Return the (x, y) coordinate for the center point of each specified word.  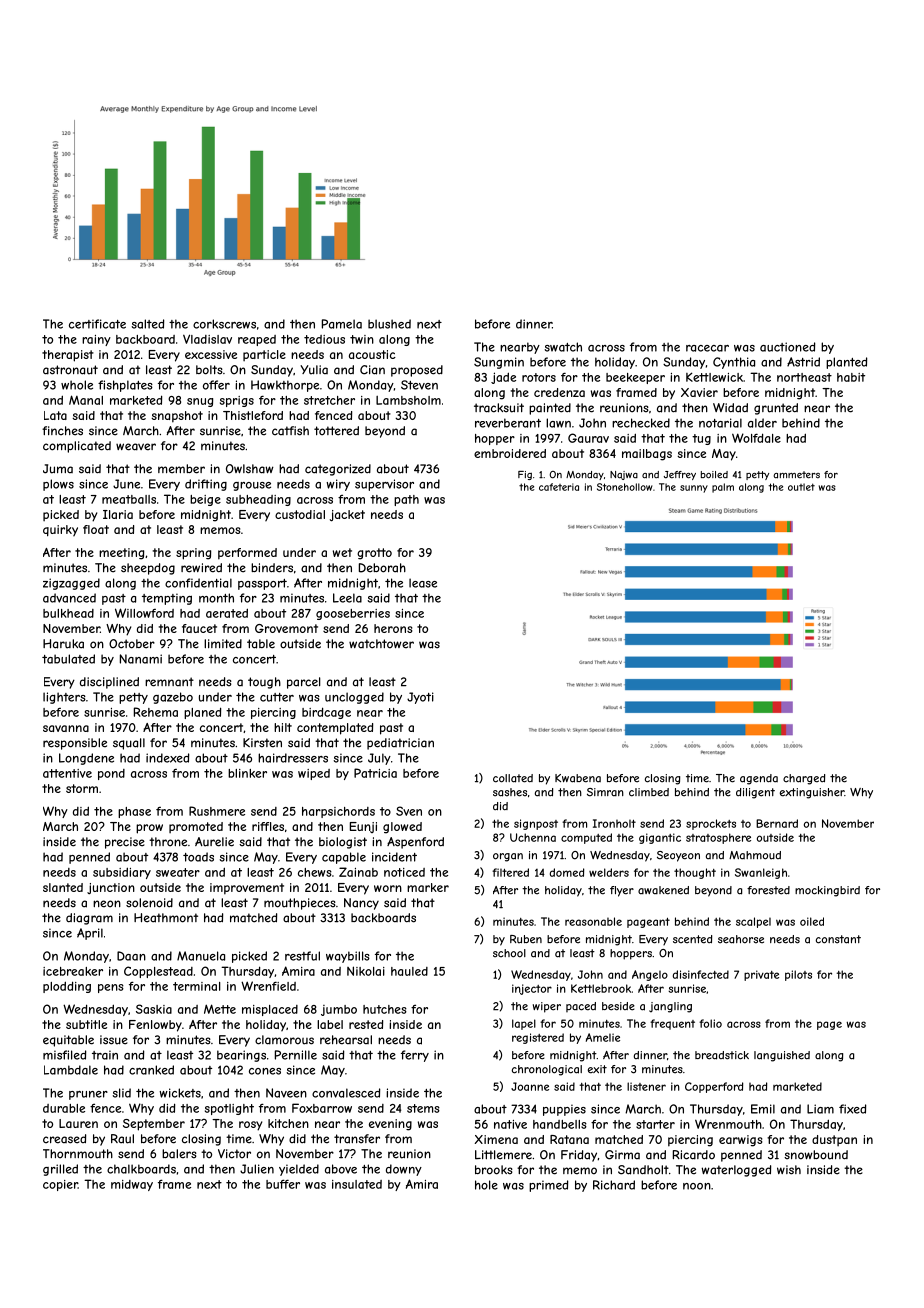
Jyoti (420, 698)
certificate (97, 324)
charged (804, 779)
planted (846, 363)
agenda (759, 779)
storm (82, 788)
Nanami (141, 659)
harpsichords (338, 812)
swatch (563, 347)
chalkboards (141, 1169)
